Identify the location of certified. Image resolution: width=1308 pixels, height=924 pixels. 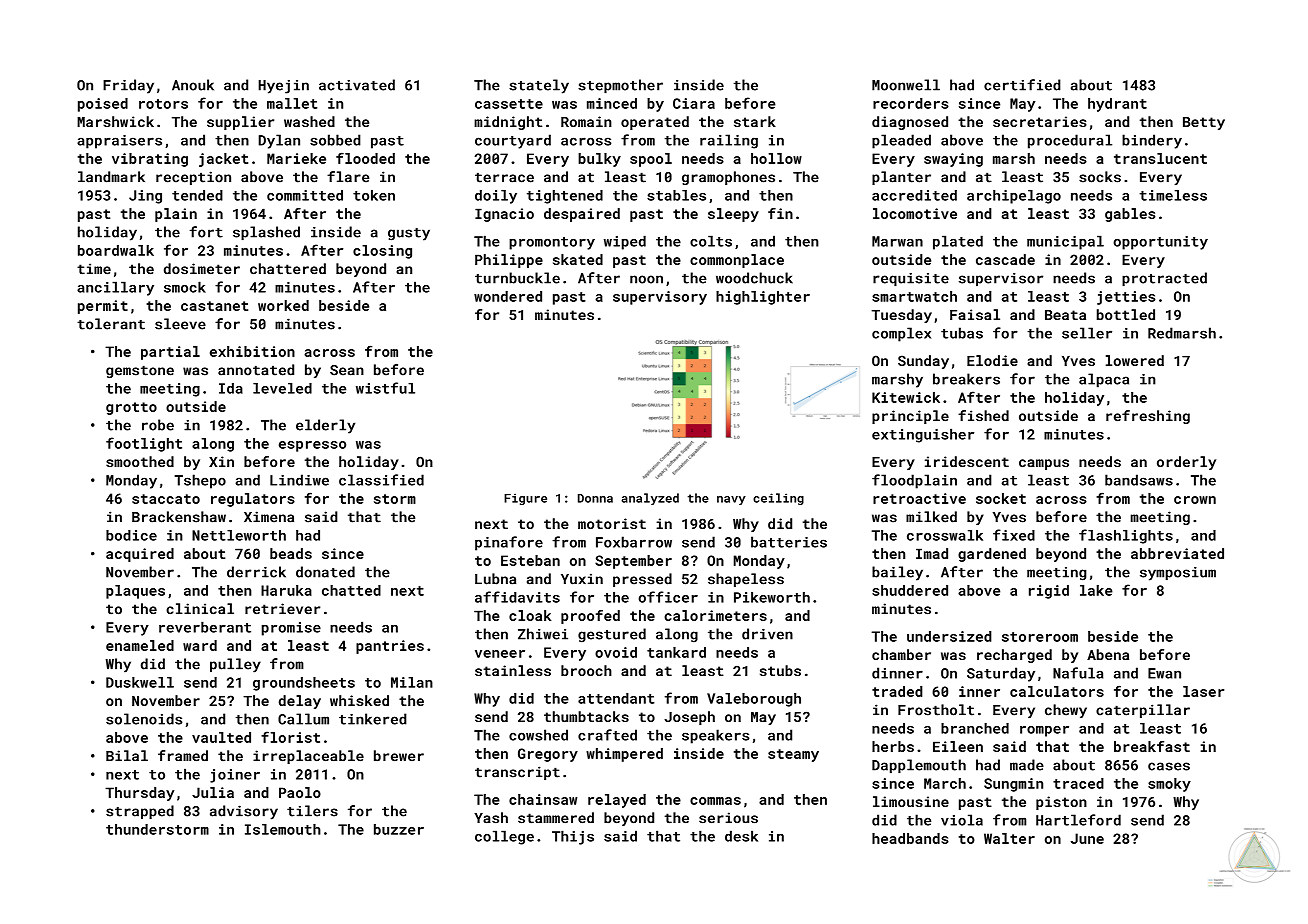
(1022, 85).
